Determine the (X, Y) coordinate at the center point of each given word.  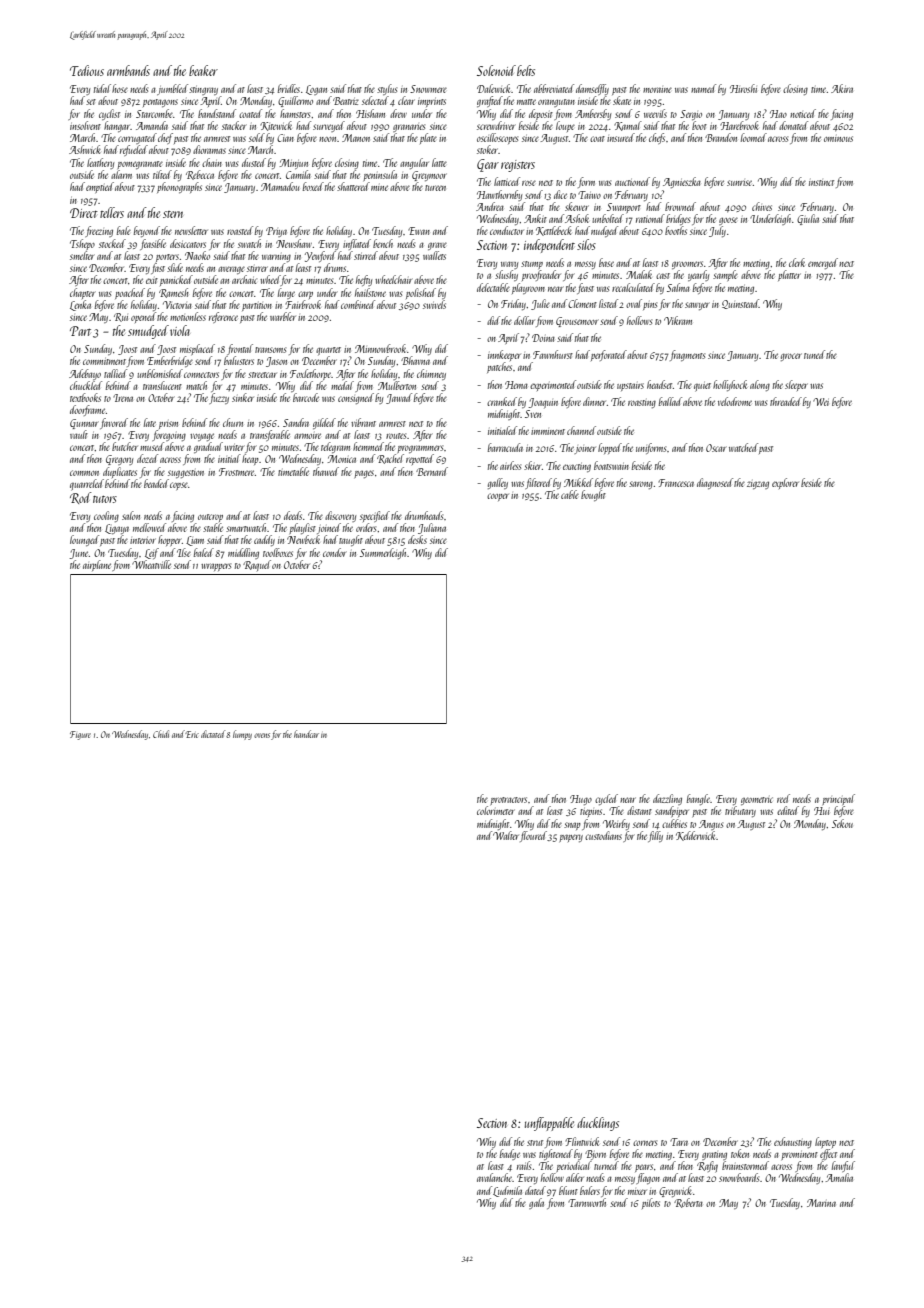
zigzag (758, 485)
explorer (785, 483)
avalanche (495, 1177)
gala (536, 1203)
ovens (262, 735)
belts (526, 70)
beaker (203, 70)
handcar (306, 734)
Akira (842, 88)
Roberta (688, 1203)
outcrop (210, 518)
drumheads (424, 515)
